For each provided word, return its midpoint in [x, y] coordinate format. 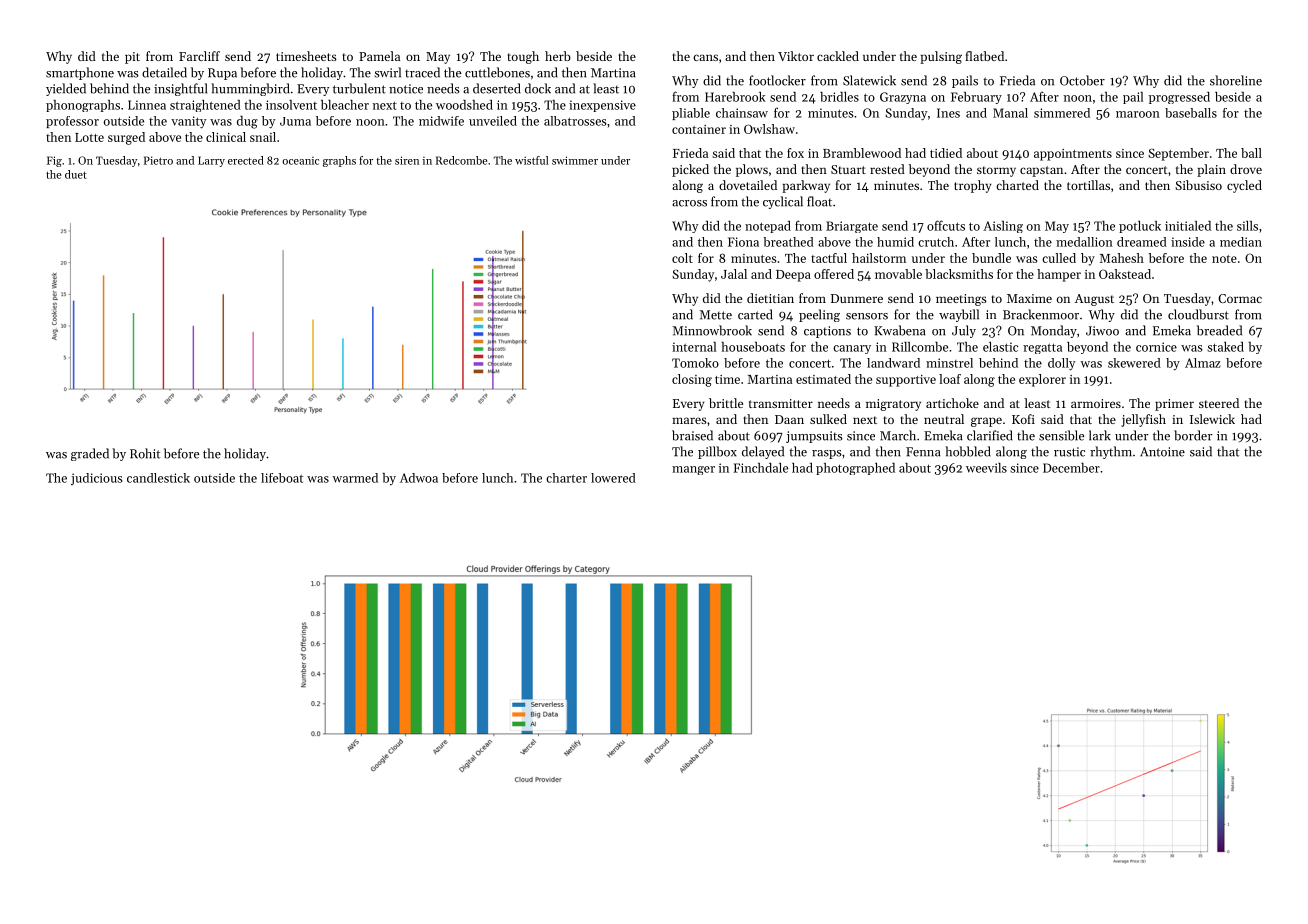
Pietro [158, 160]
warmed [355, 478]
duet [76, 174]
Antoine [1162, 452]
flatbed [984, 56]
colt [682, 258]
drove [1246, 169]
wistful [532, 160]
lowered [613, 478]
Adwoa [419, 478]
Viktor [796, 56]
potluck [1140, 227]
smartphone [80, 73]
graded [90, 454]
